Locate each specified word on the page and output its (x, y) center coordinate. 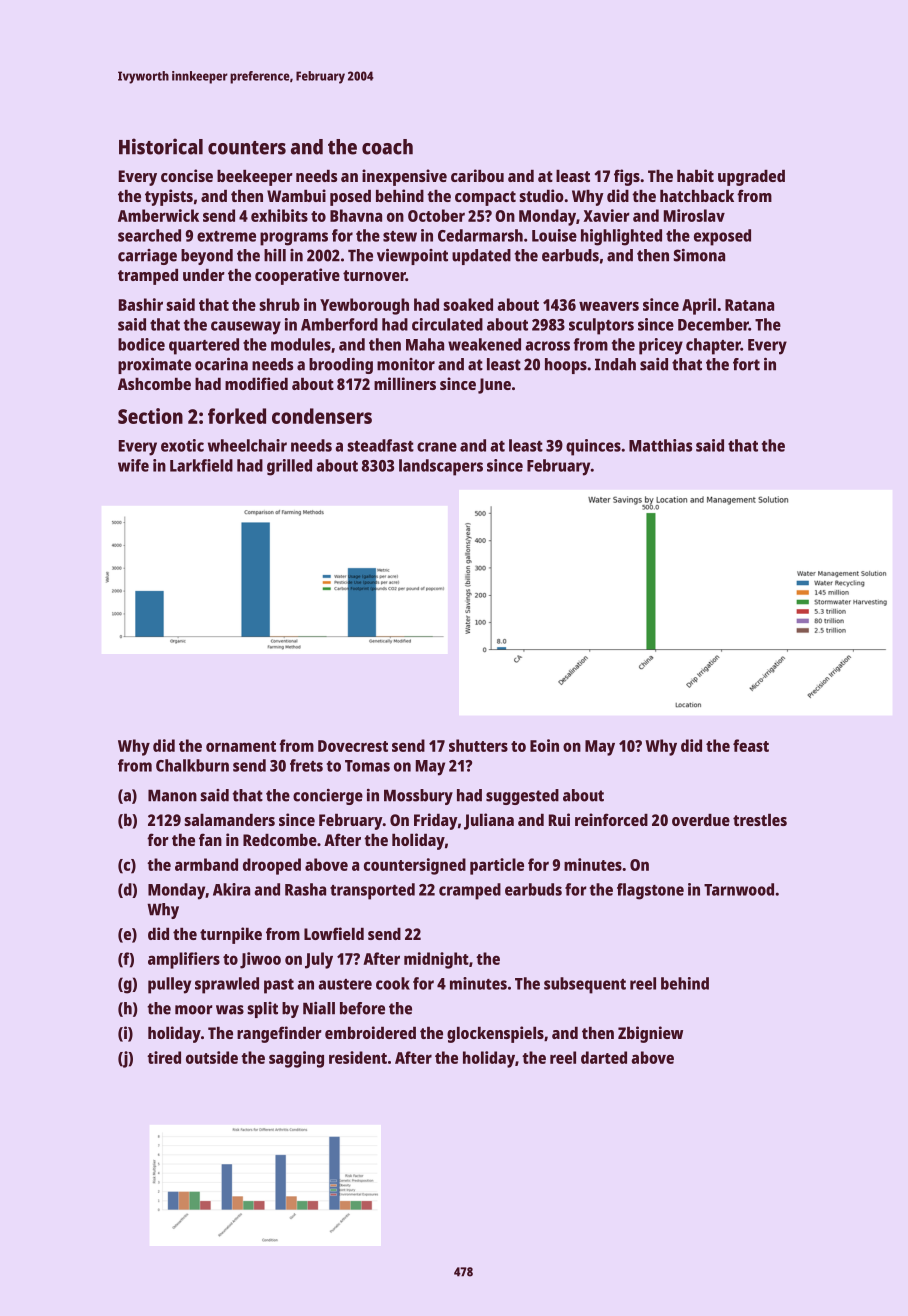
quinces (593, 447)
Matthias (660, 445)
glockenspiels (495, 1034)
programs (294, 239)
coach (387, 147)
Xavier (607, 215)
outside (212, 1057)
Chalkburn (192, 765)
